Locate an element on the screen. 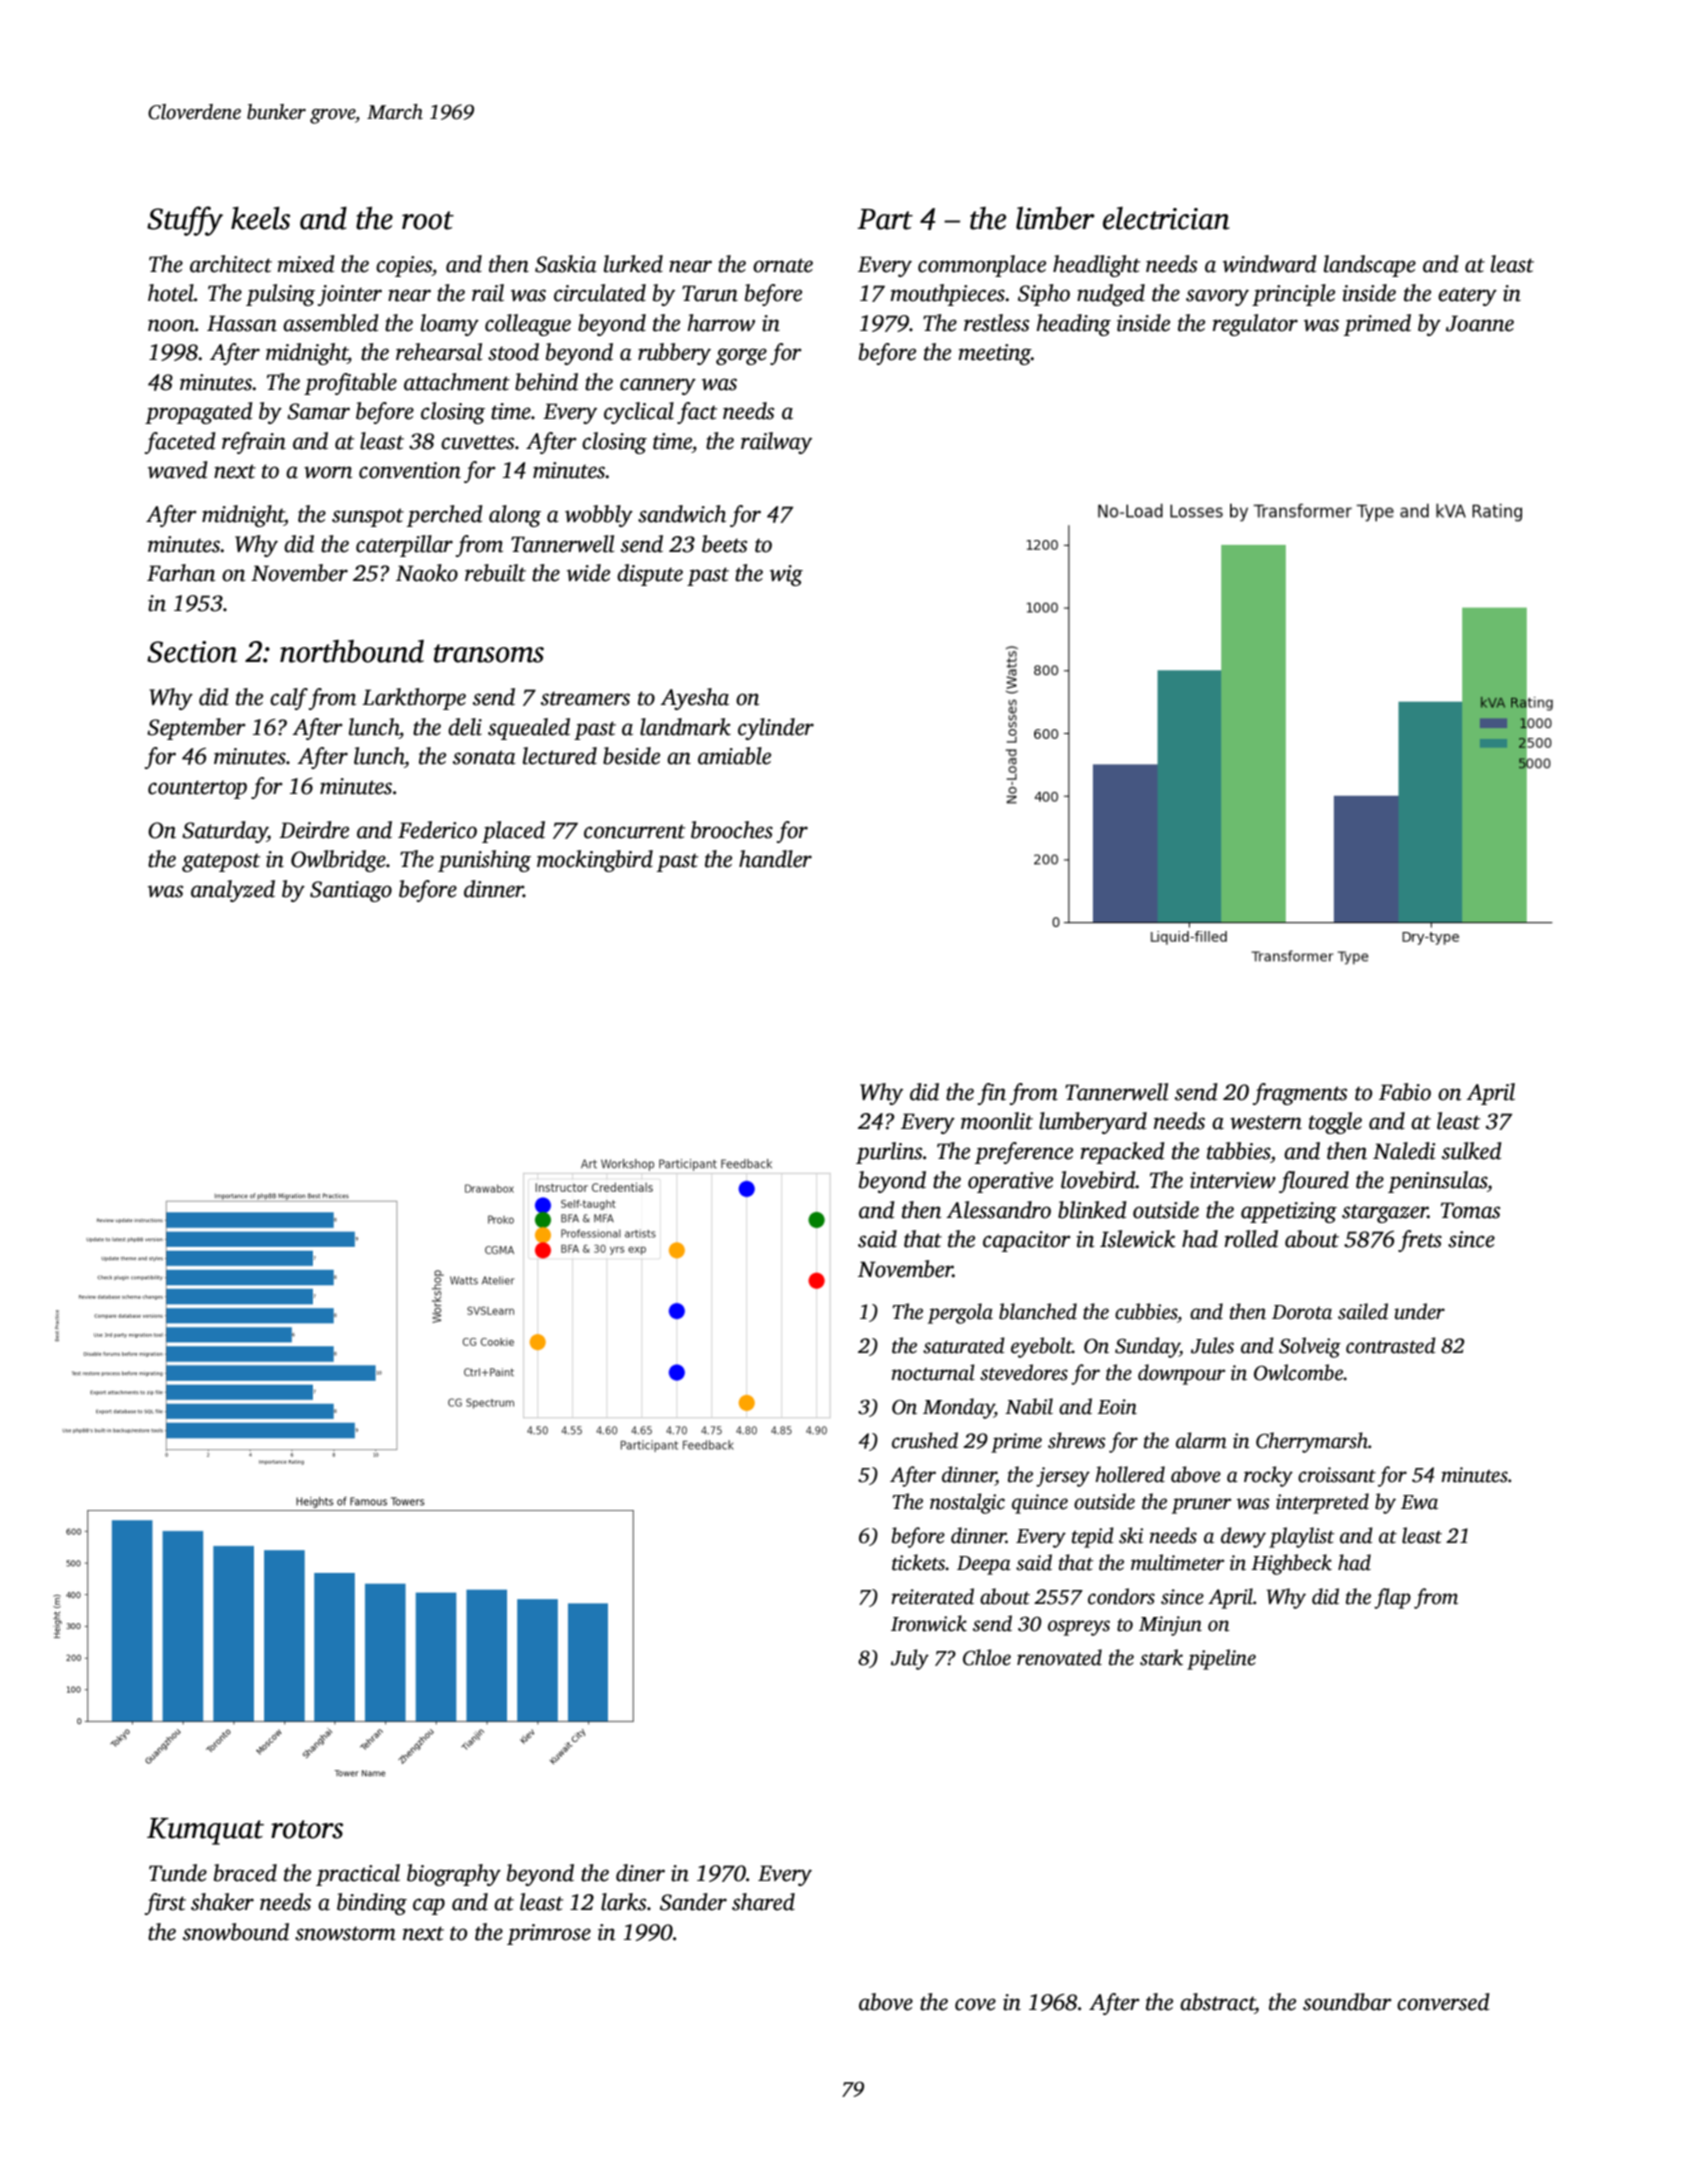  regulator is located at coordinates (1255, 325).
